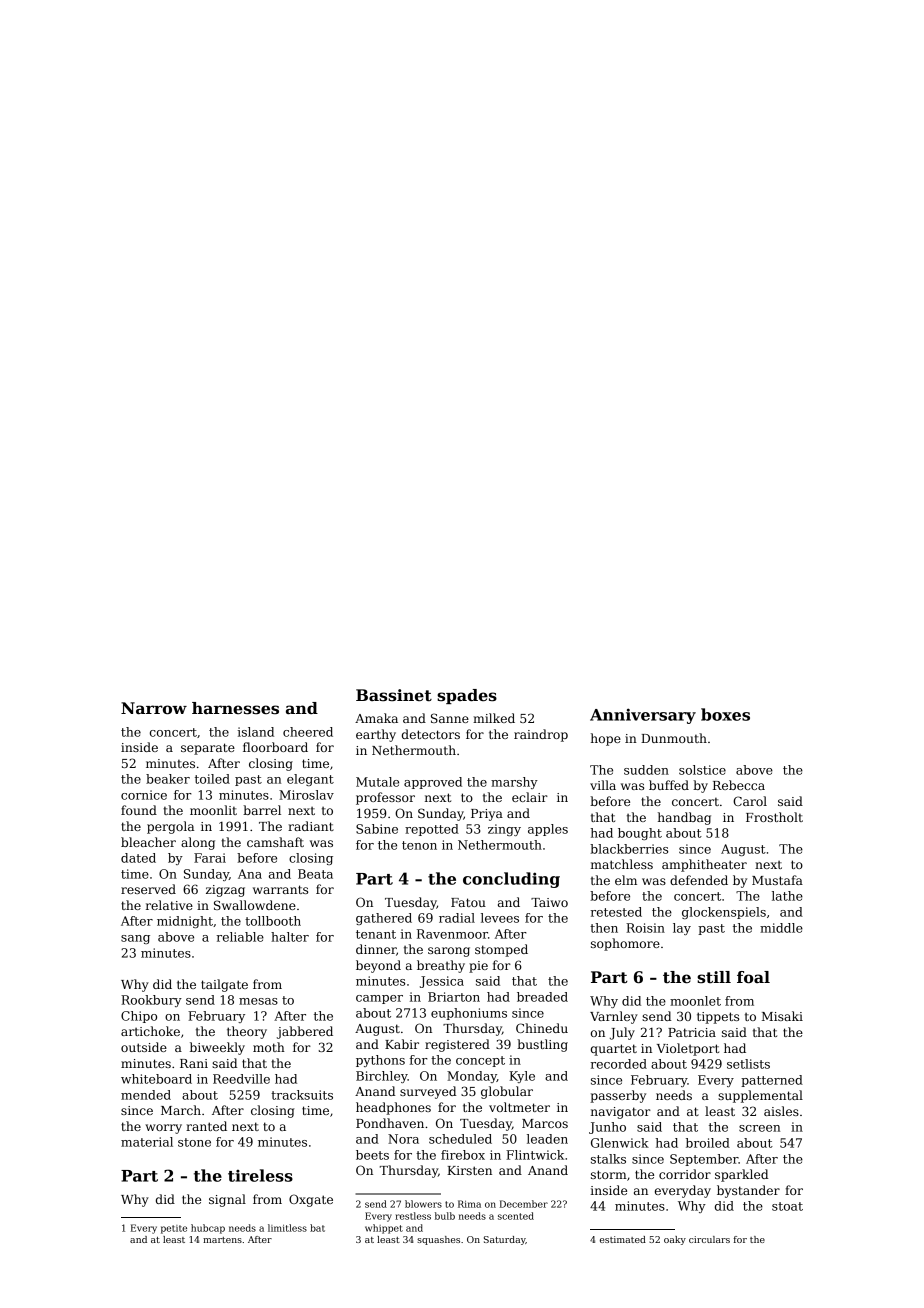 This screenshot has width=924, height=1308. I want to click on buffed, so click(669, 785).
